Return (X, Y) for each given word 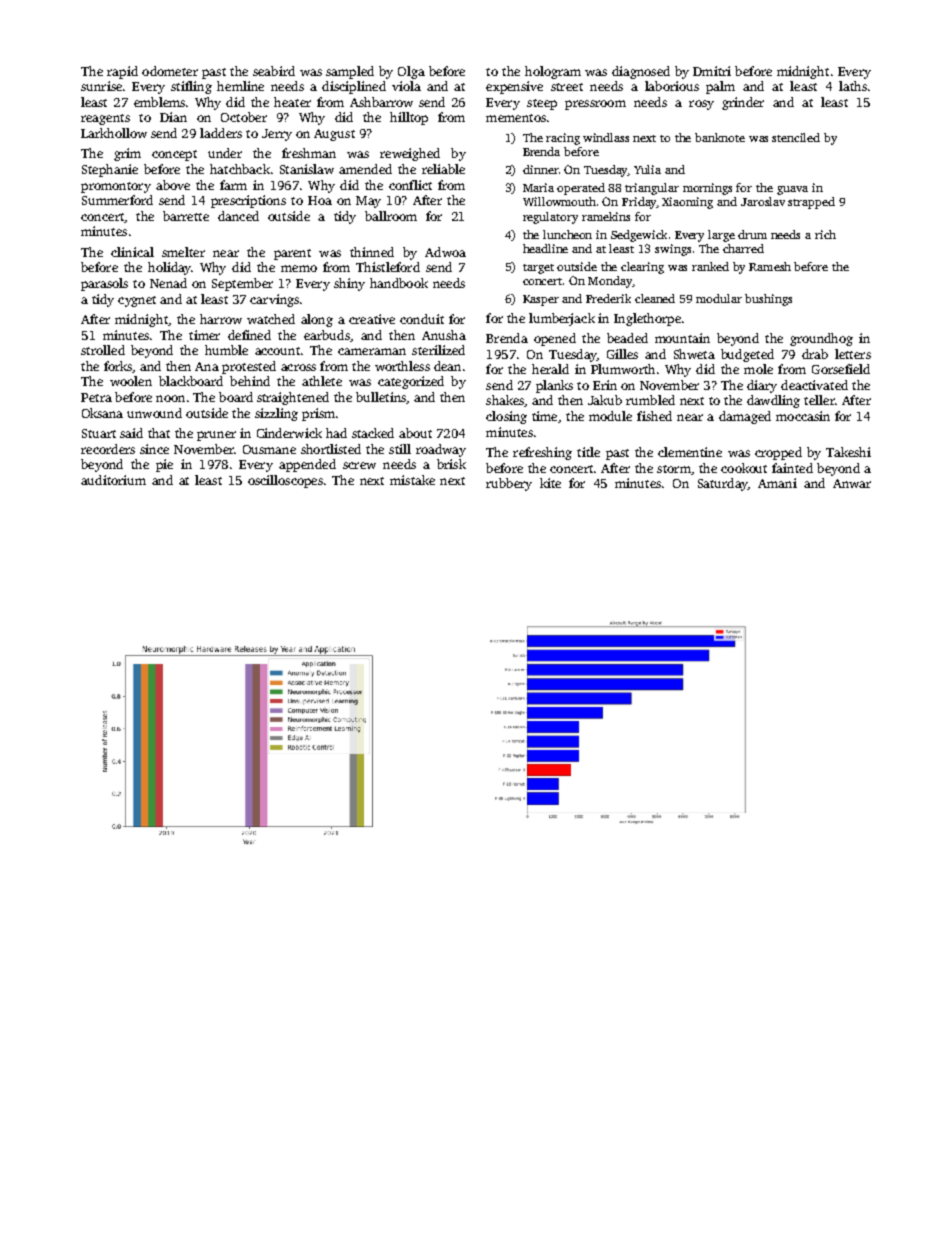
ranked (710, 266)
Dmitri (712, 71)
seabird (274, 71)
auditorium (113, 480)
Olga (411, 72)
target (538, 269)
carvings (274, 300)
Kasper (541, 300)
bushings (768, 300)
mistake (412, 480)
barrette (186, 216)
